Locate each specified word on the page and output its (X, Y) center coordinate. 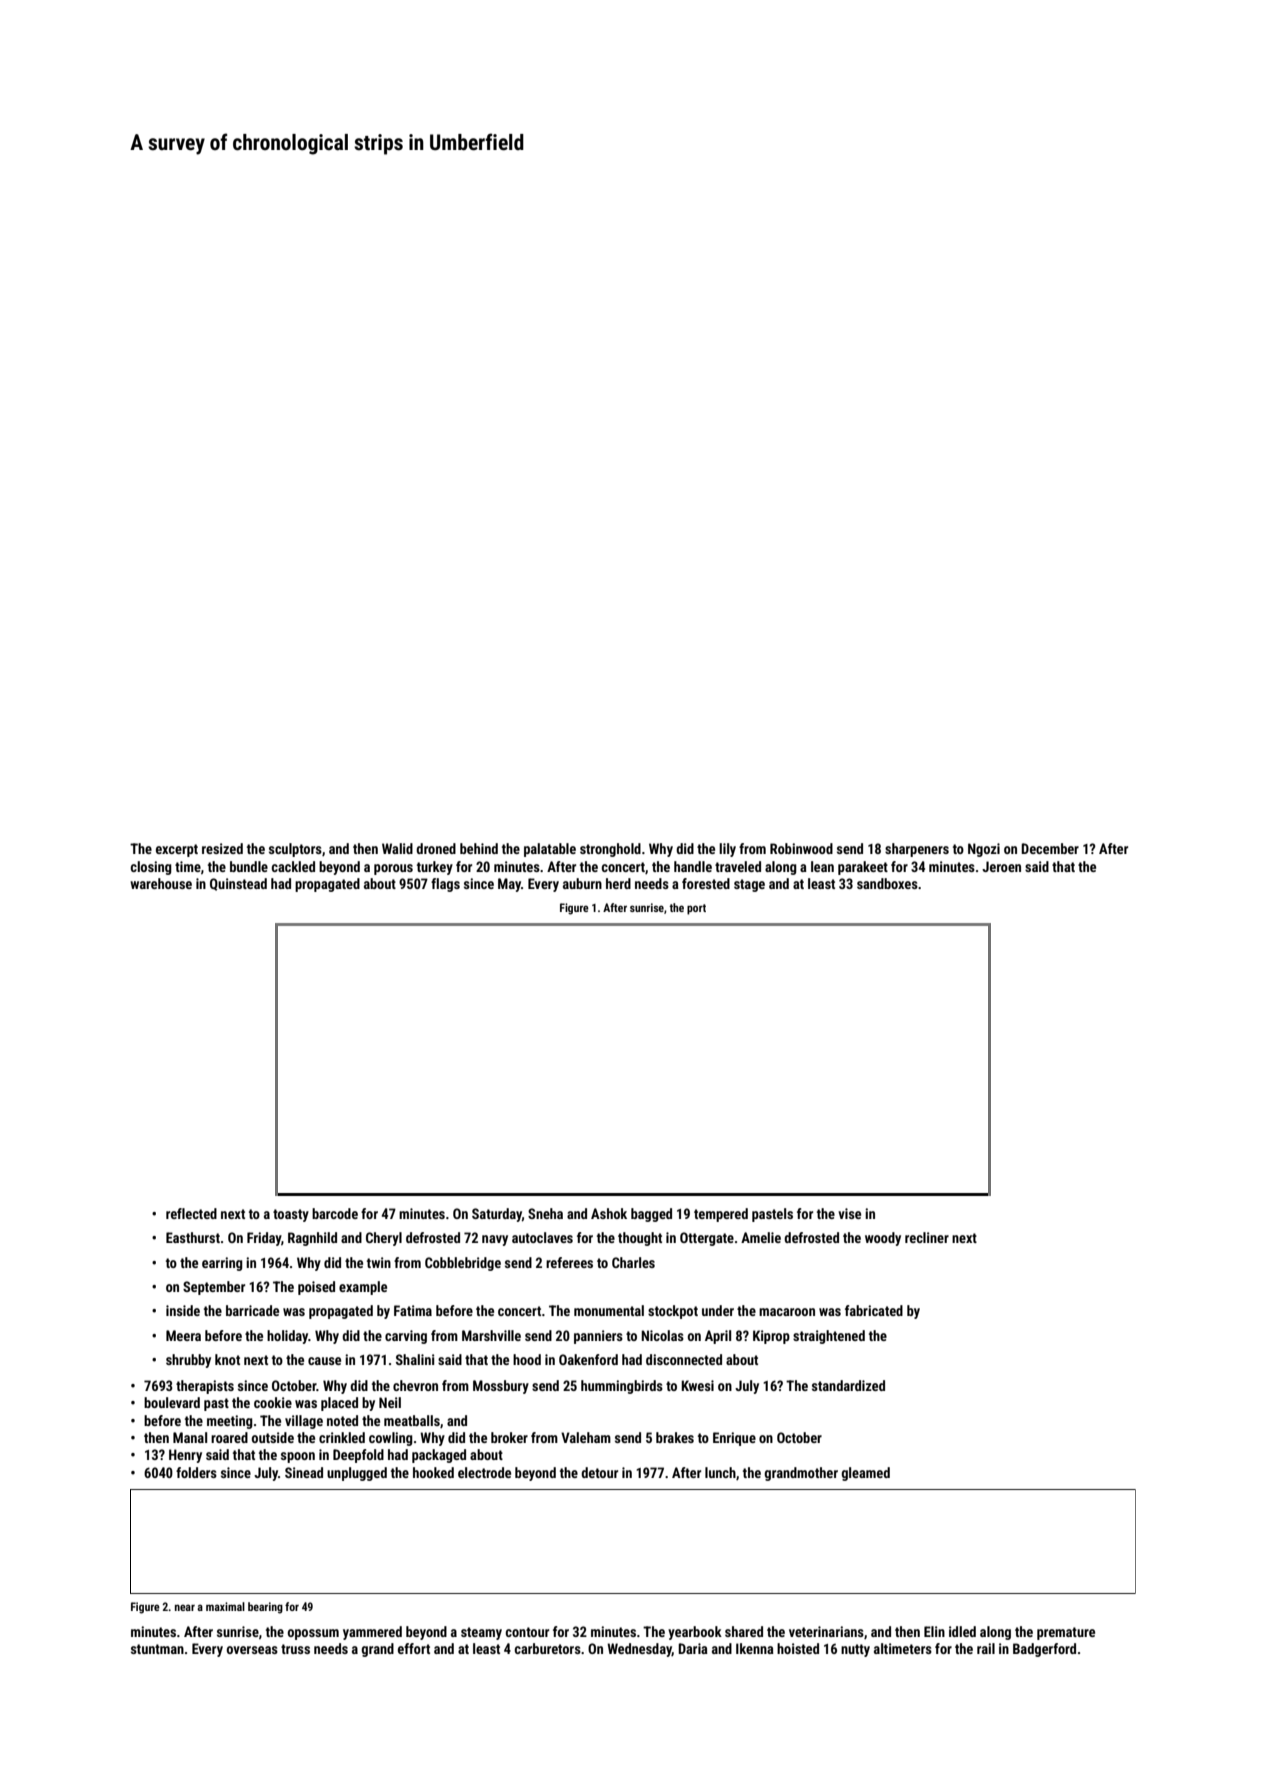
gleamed (865, 1474)
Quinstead (238, 884)
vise (849, 1213)
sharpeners (917, 850)
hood (527, 1359)
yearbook (695, 1633)
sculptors (295, 850)
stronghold (610, 850)
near (185, 1607)
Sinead (304, 1472)
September (214, 1288)
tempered (721, 1215)
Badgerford (1044, 1650)
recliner (927, 1237)
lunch (720, 1472)
